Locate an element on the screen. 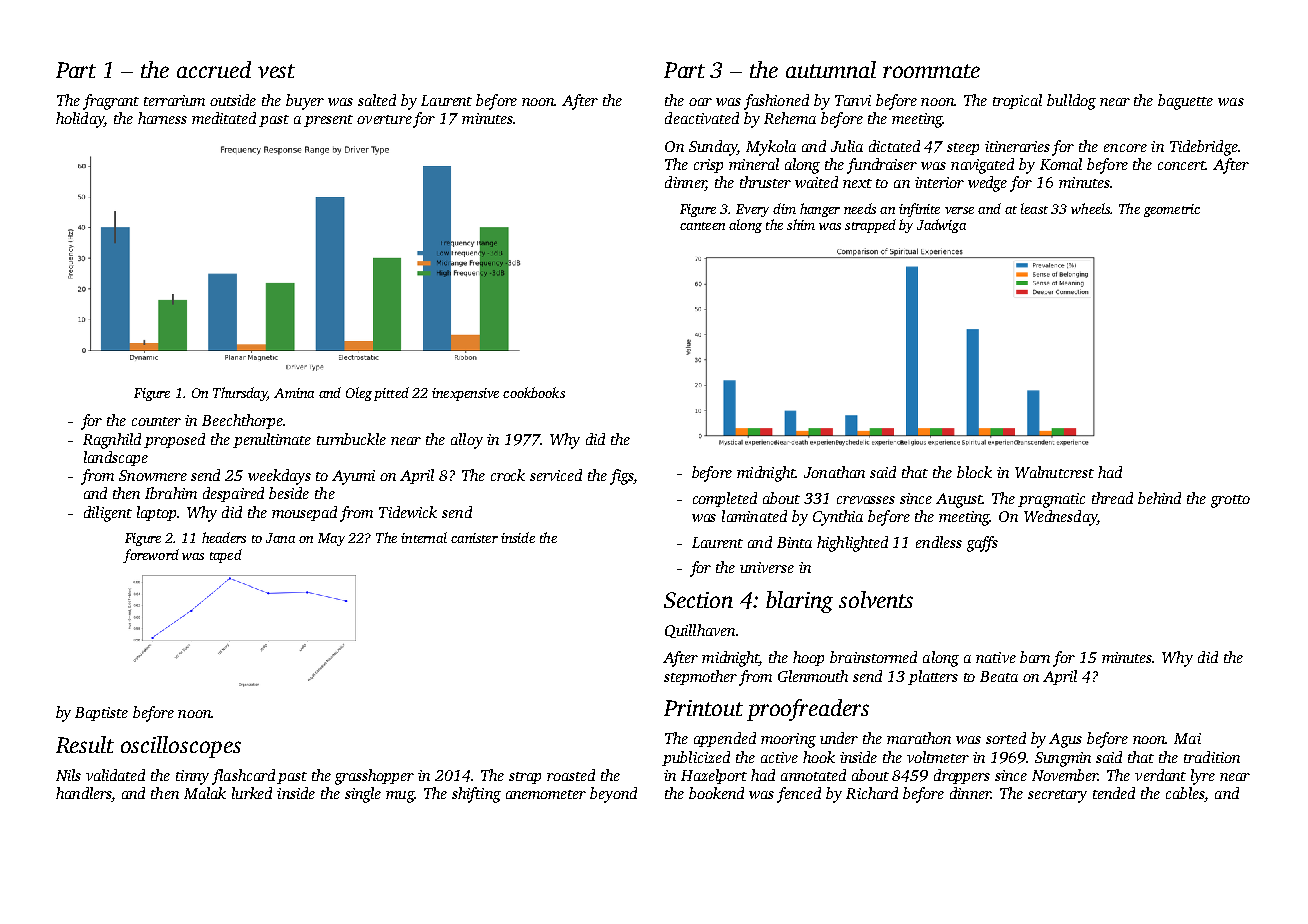  salted is located at coordinates (377, 100).
